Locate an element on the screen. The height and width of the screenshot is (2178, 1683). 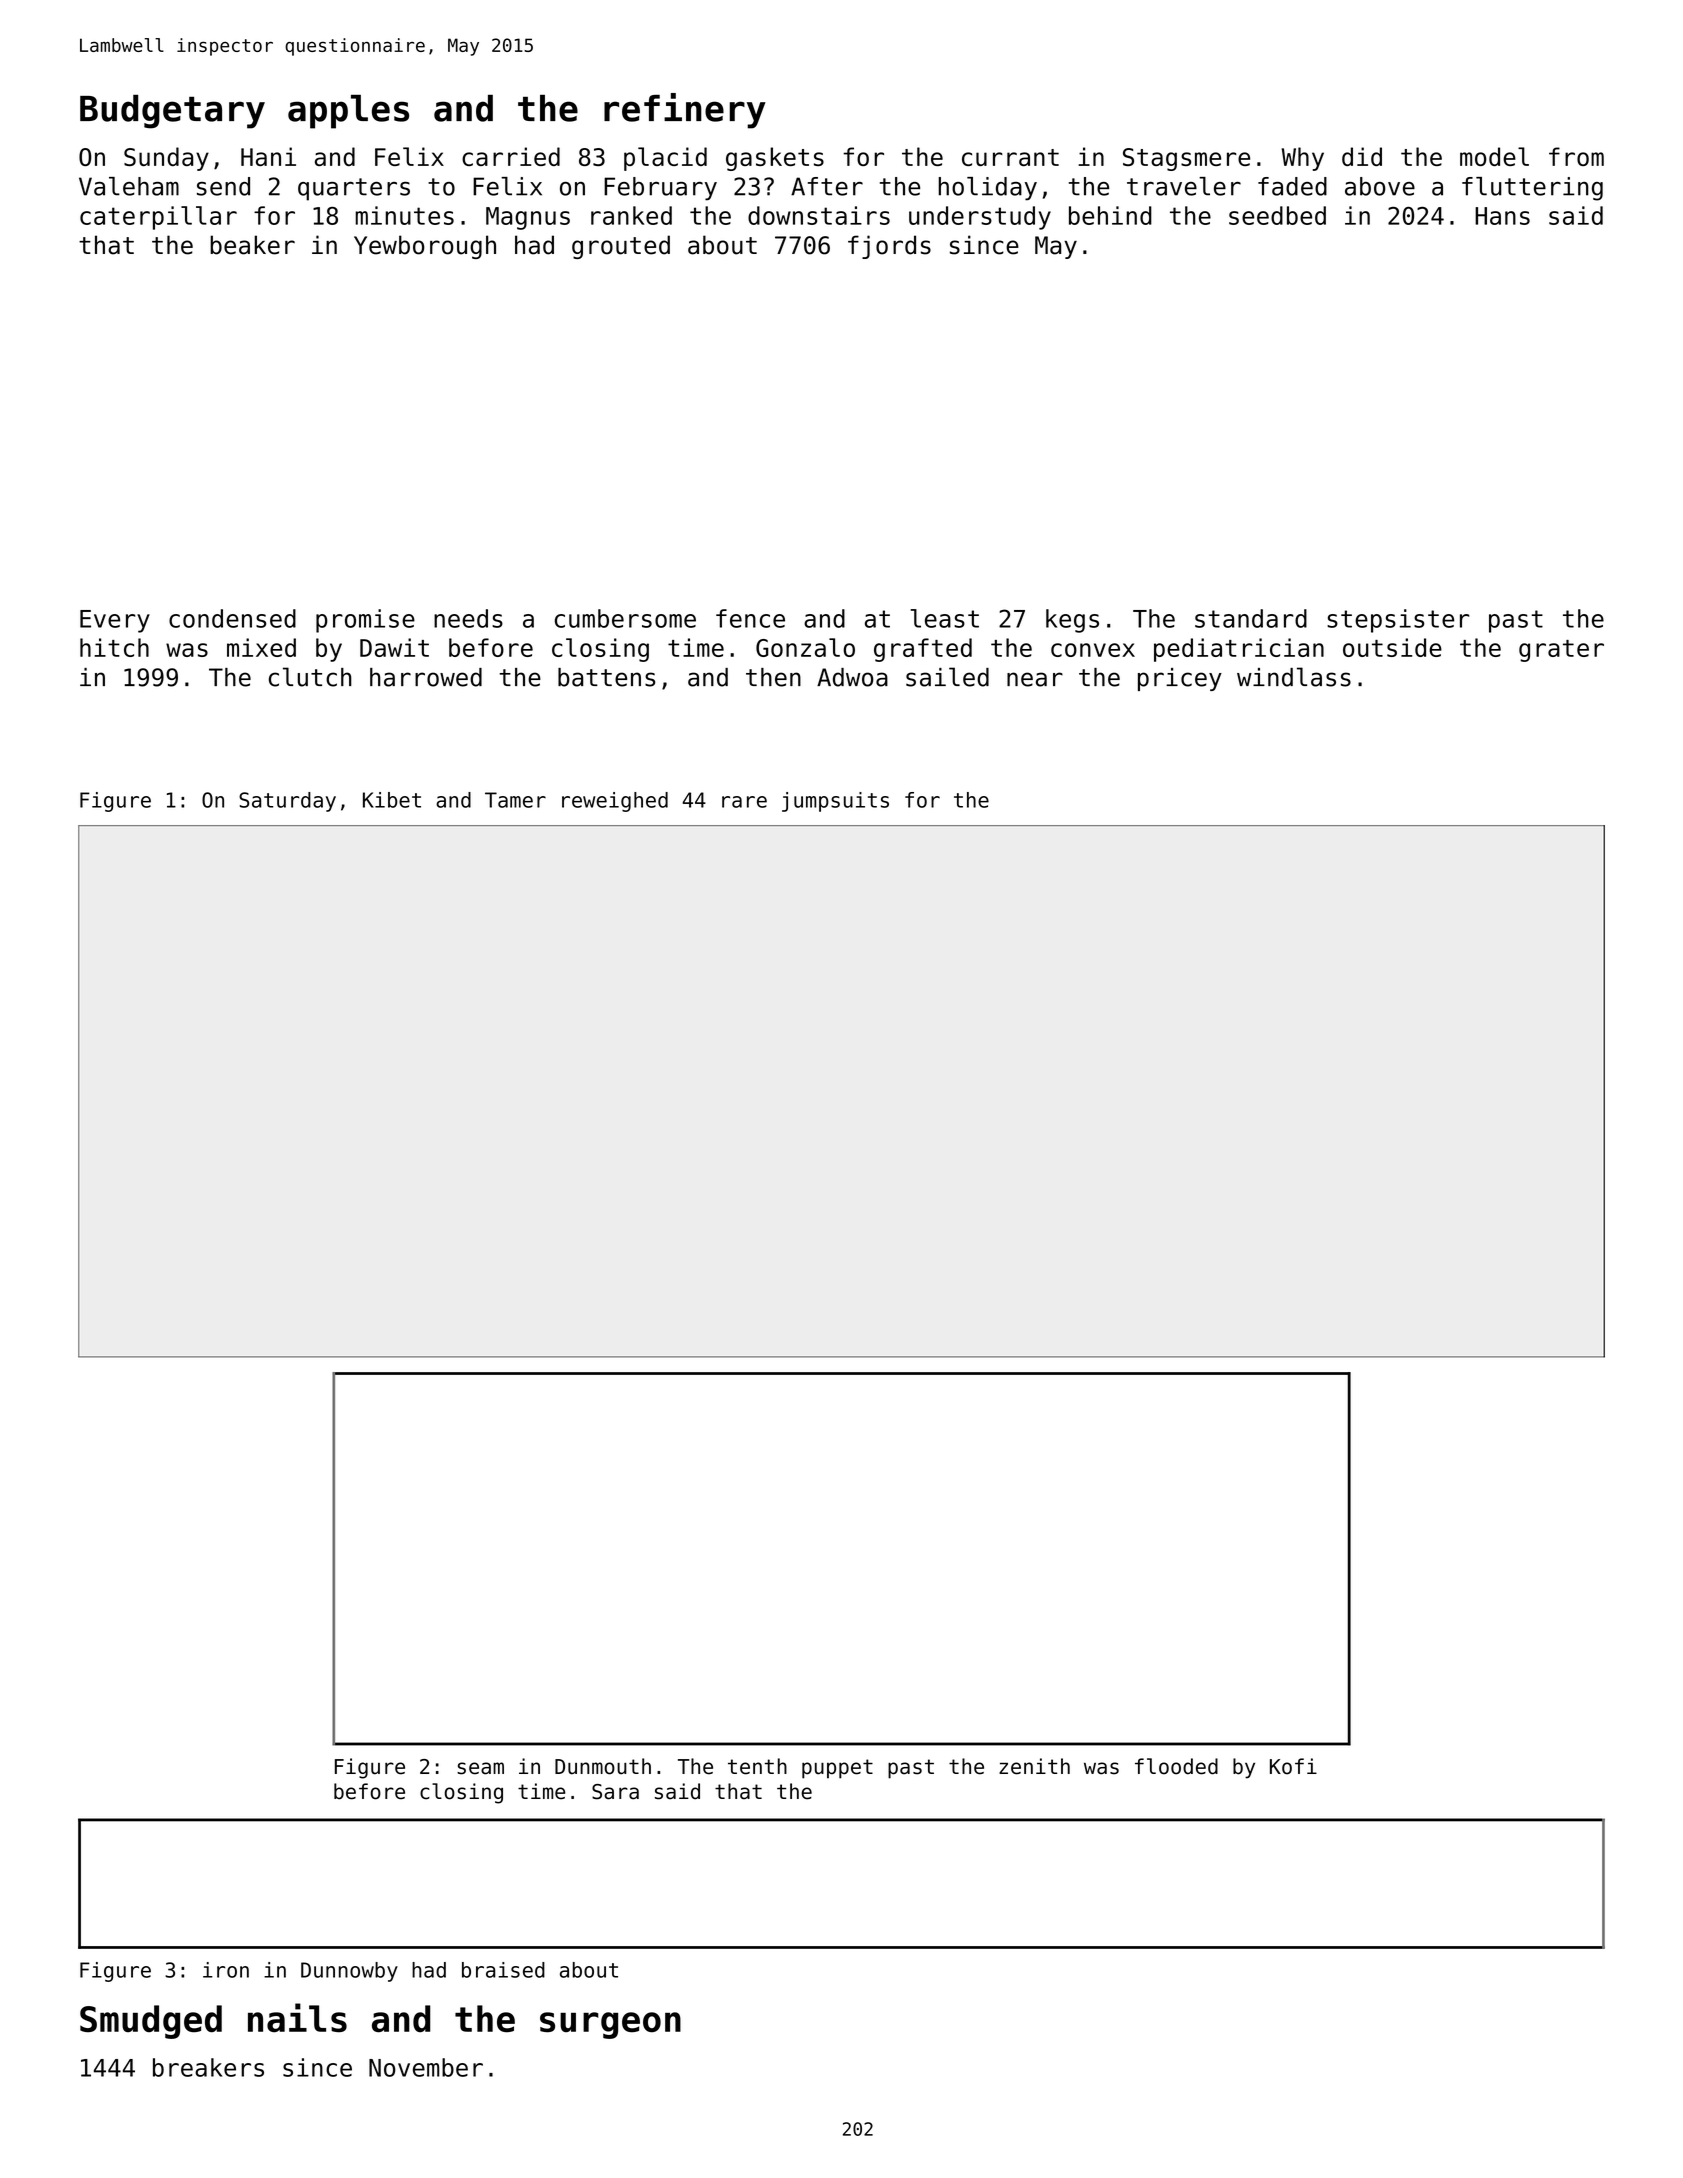
Hans is located at coordinates (1502, 216).
